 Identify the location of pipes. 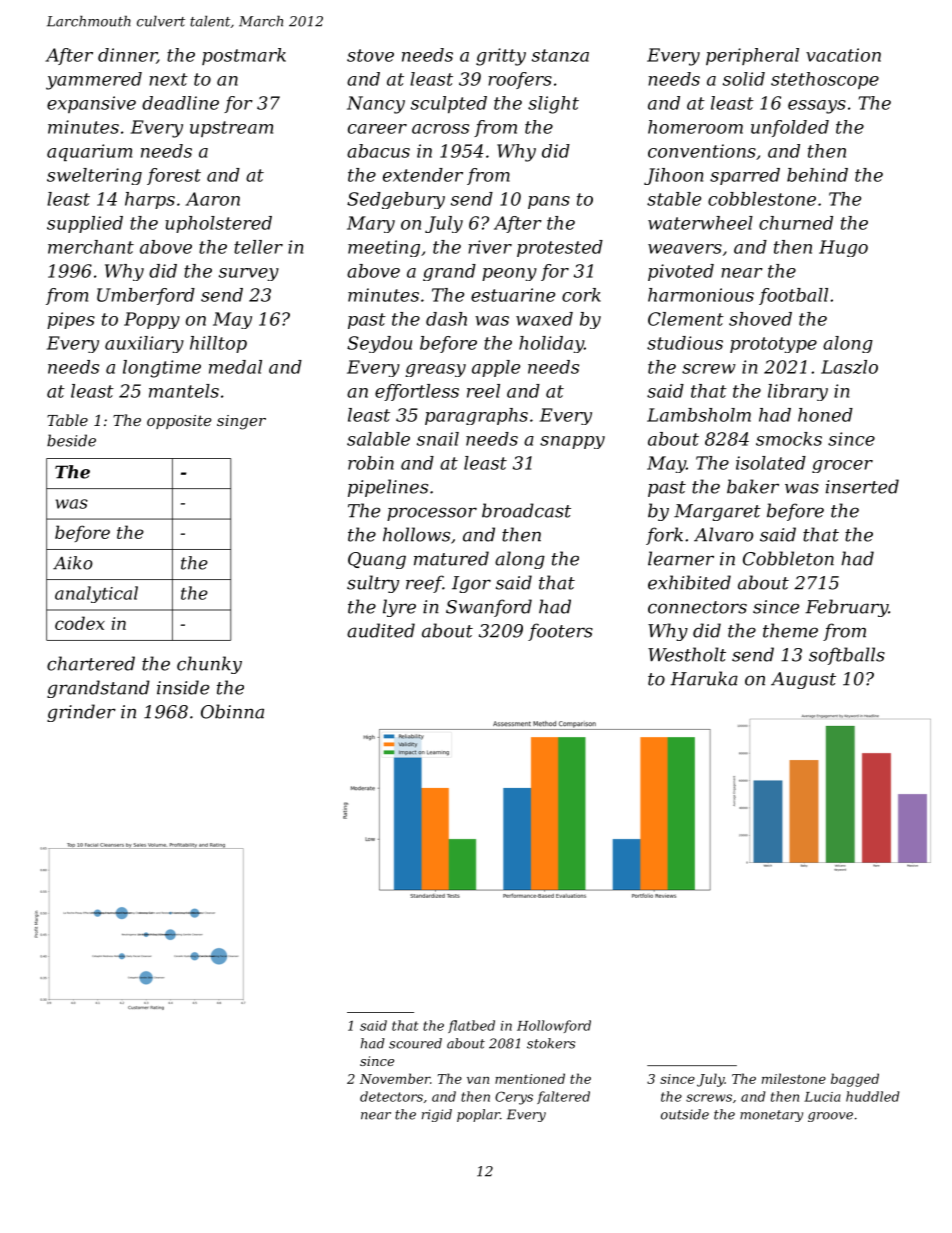
(71, 320).
